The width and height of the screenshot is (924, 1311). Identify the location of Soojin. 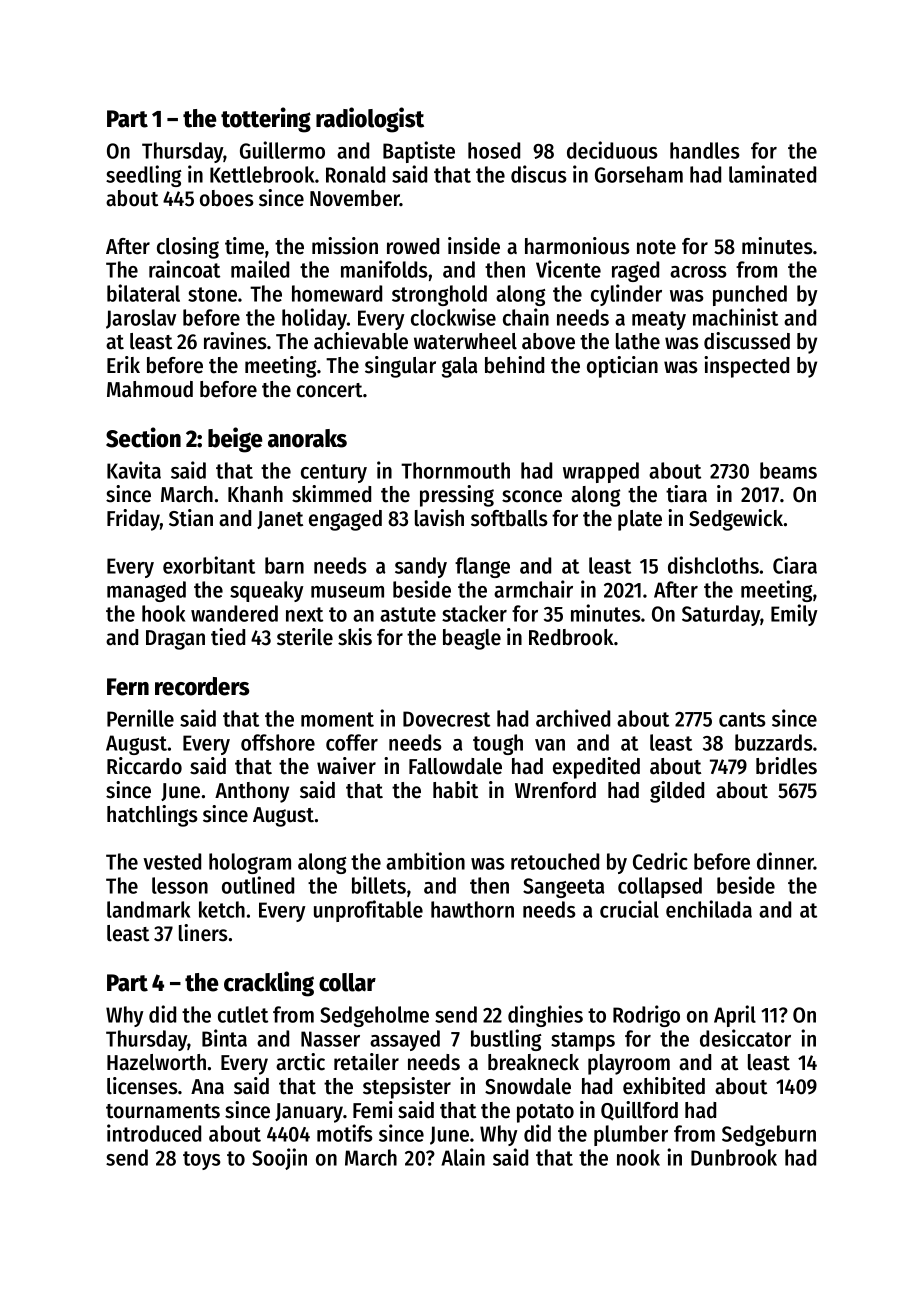
(279, 1159).
